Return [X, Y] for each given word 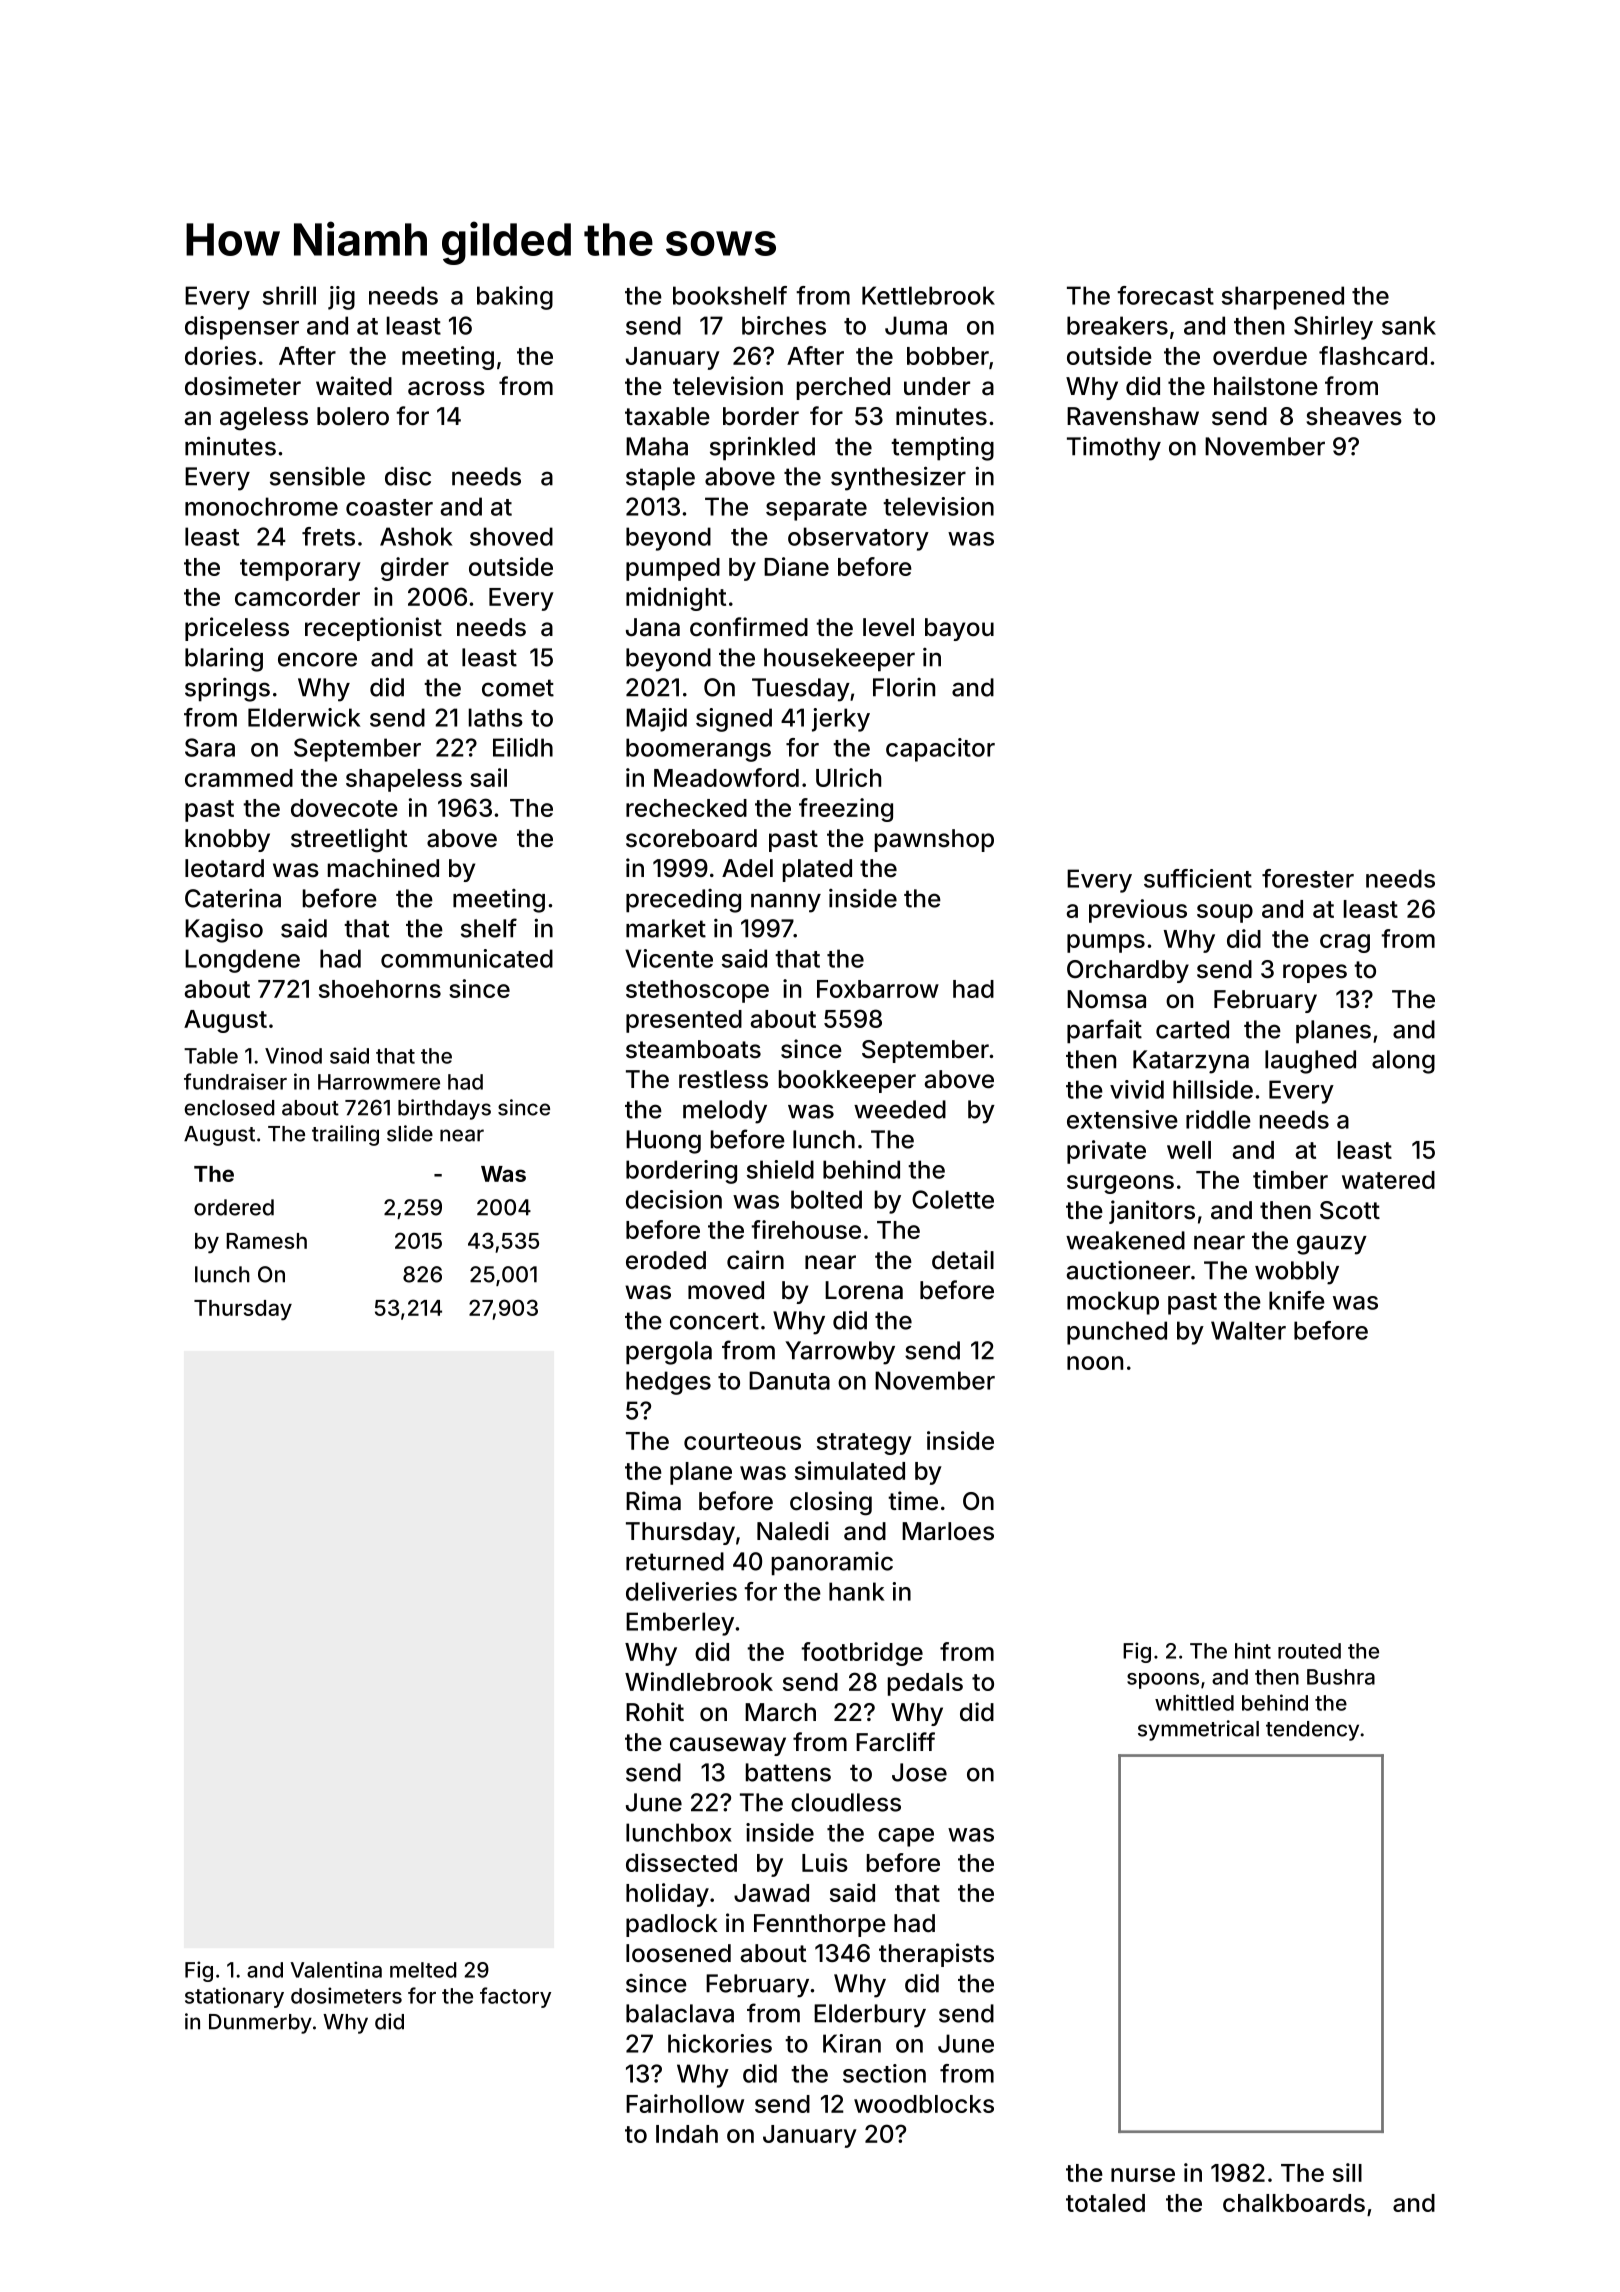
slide [410, 1133]
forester [1308, 878]
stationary [234, 1997]
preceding [683, 901]
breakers [1117, 325]
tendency [1312, 1731]
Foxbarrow [878, 989]
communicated [467, 958]
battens [788, 1772]
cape [906, 1837]
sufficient [1198, 878]
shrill [289, 295]
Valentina [336, 1969]
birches [784, 325]
